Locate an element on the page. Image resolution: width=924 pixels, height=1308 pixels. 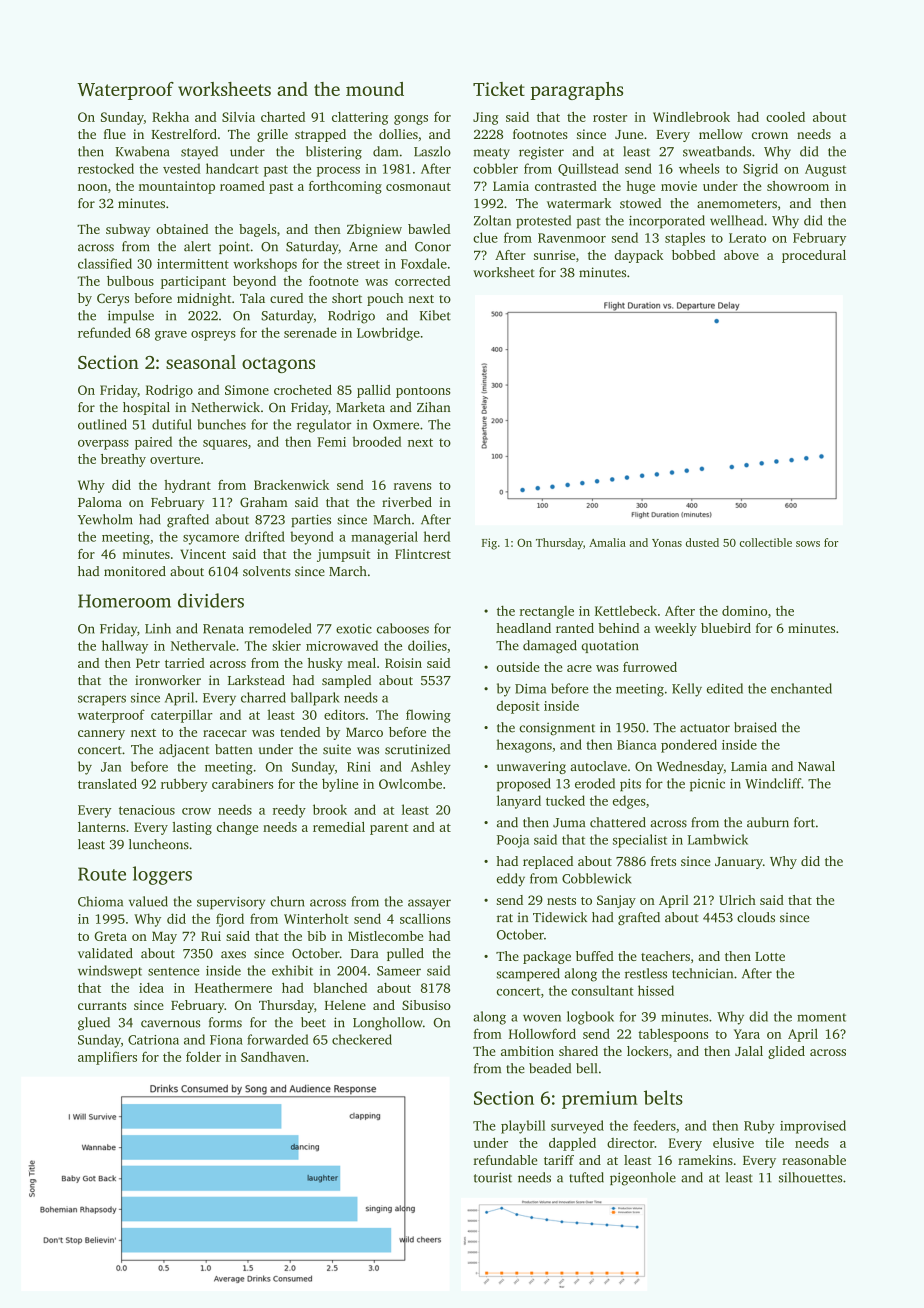
procedural is located at coordinates (814, 256).
